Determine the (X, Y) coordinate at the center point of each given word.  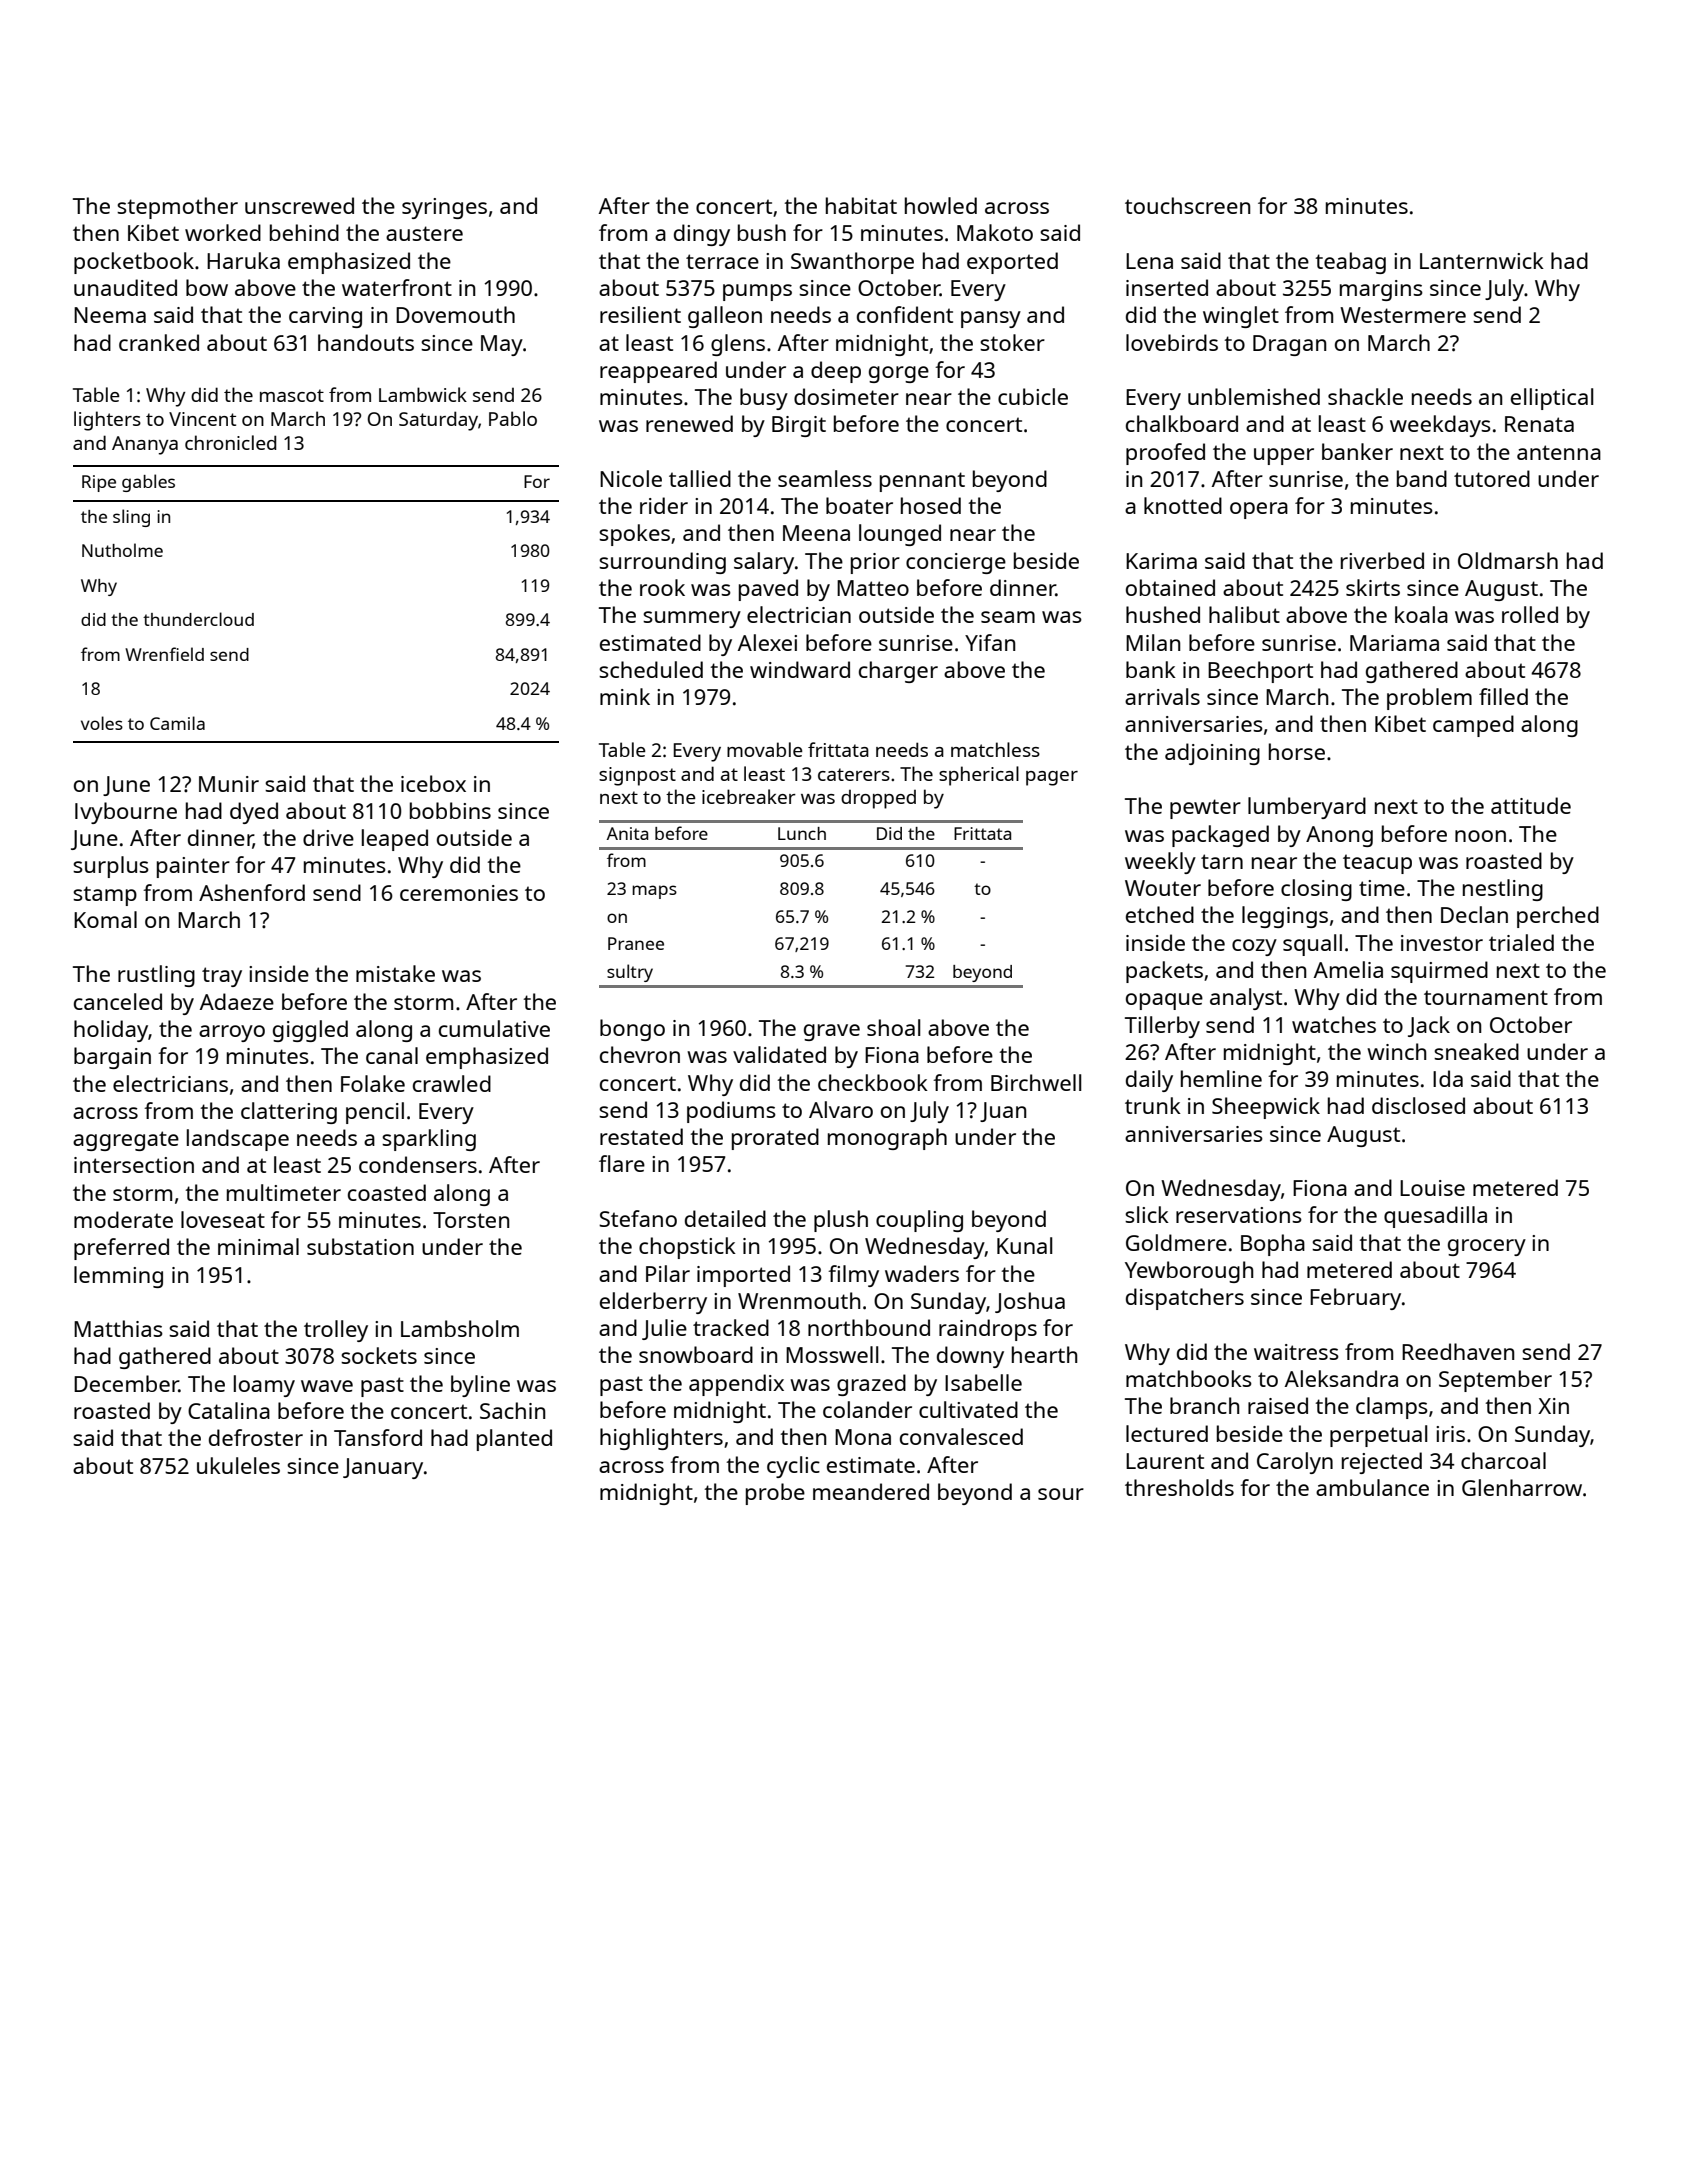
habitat (861, 205)
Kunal (1024, 1245)
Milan (1153, 642)
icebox (433, 783)
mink (625, 696)
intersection (134, 1165)
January (383, 1468)
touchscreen (1187, 205)
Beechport (1260, 672)
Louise (1432, 1188)
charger (898, 672)
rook (662, 587)
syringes (444, 208)
